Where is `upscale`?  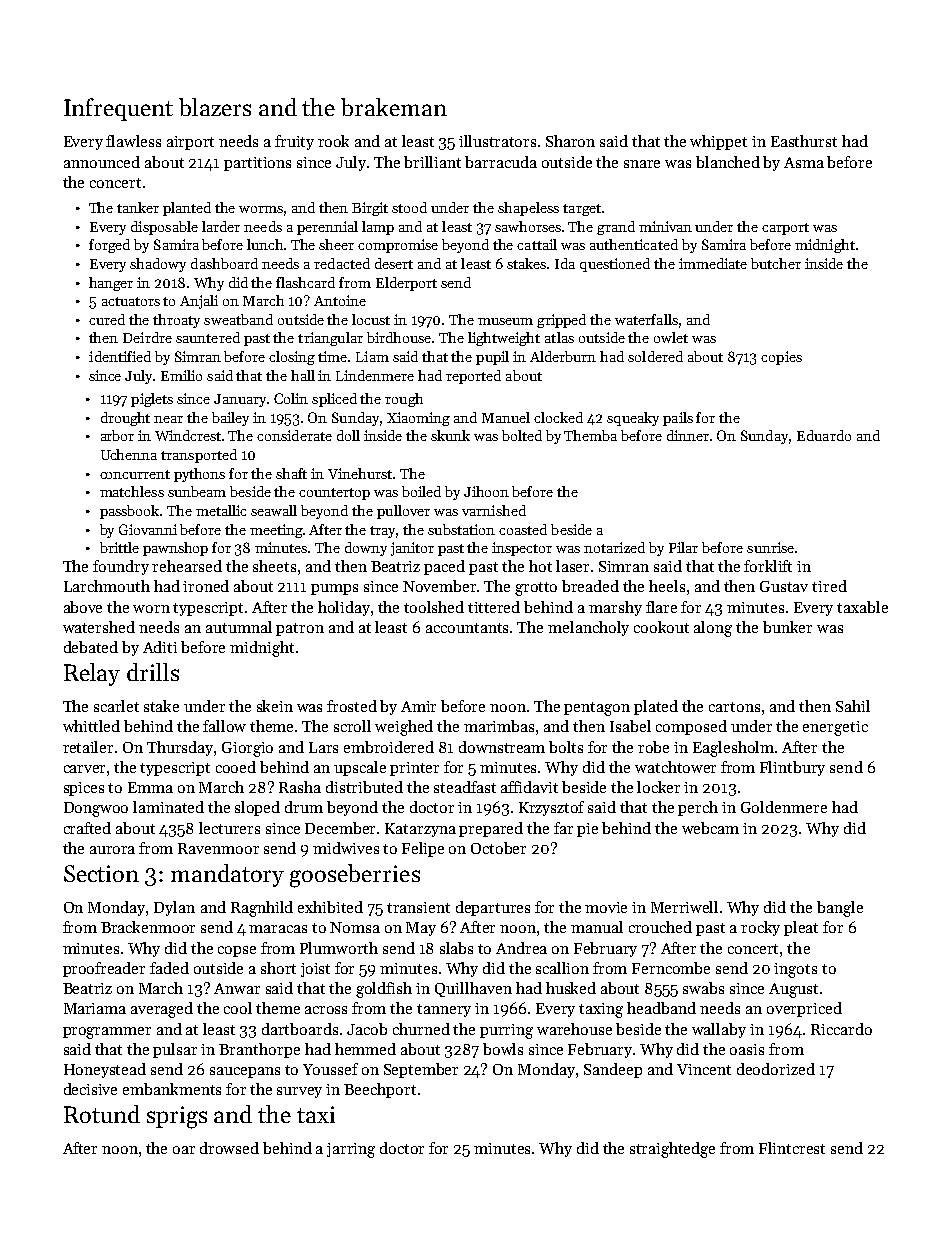
upscale is located at coordinates (360, 768).
